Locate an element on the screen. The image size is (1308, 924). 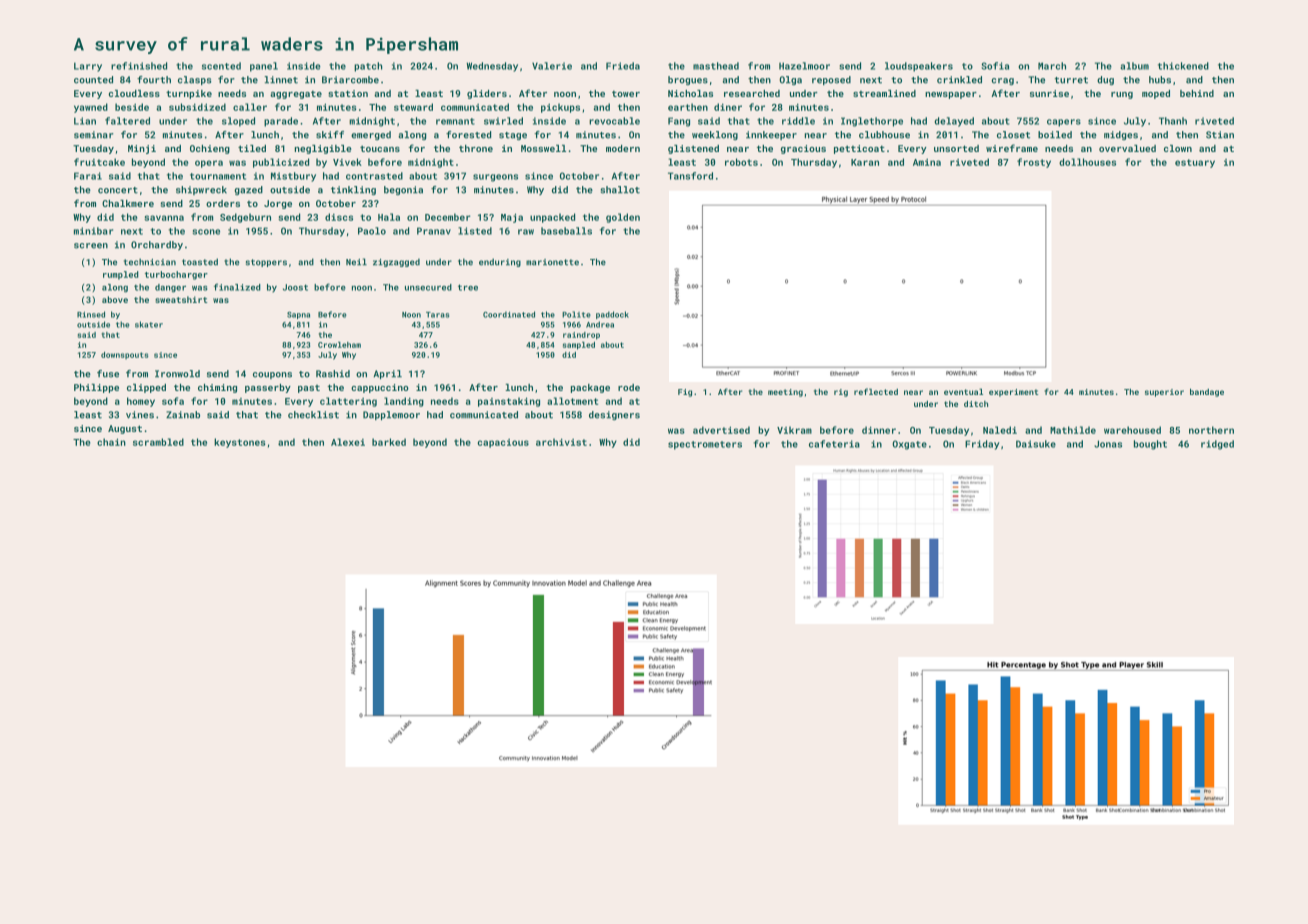
keystones is located at coordinates (240, 443).
